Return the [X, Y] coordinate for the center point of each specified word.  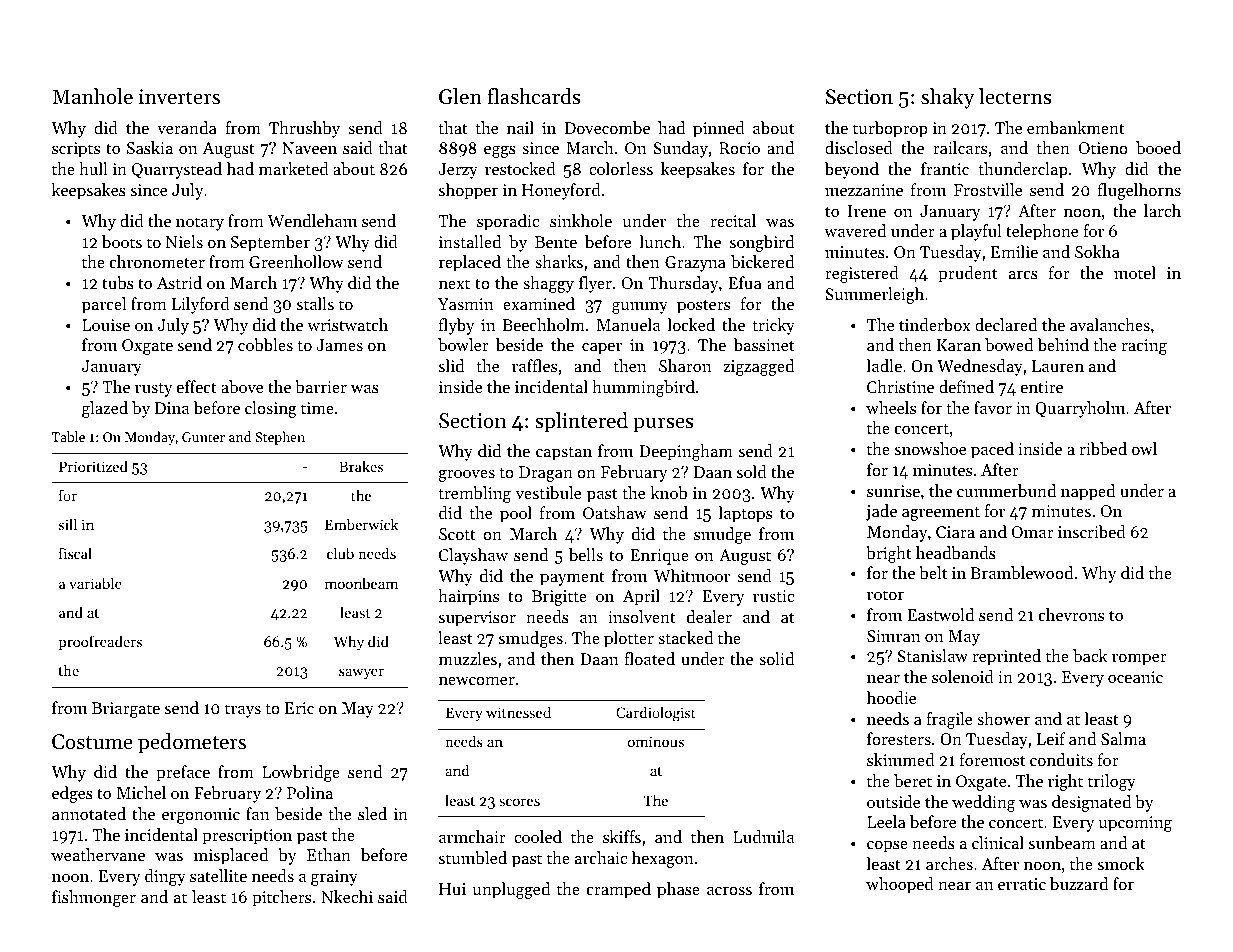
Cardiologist [656, 714]
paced [992, 450]
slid [451, 365]
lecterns [1015, 96]
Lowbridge [301, 773]
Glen [460, 96]
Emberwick [361, 524]
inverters [179, 97]
